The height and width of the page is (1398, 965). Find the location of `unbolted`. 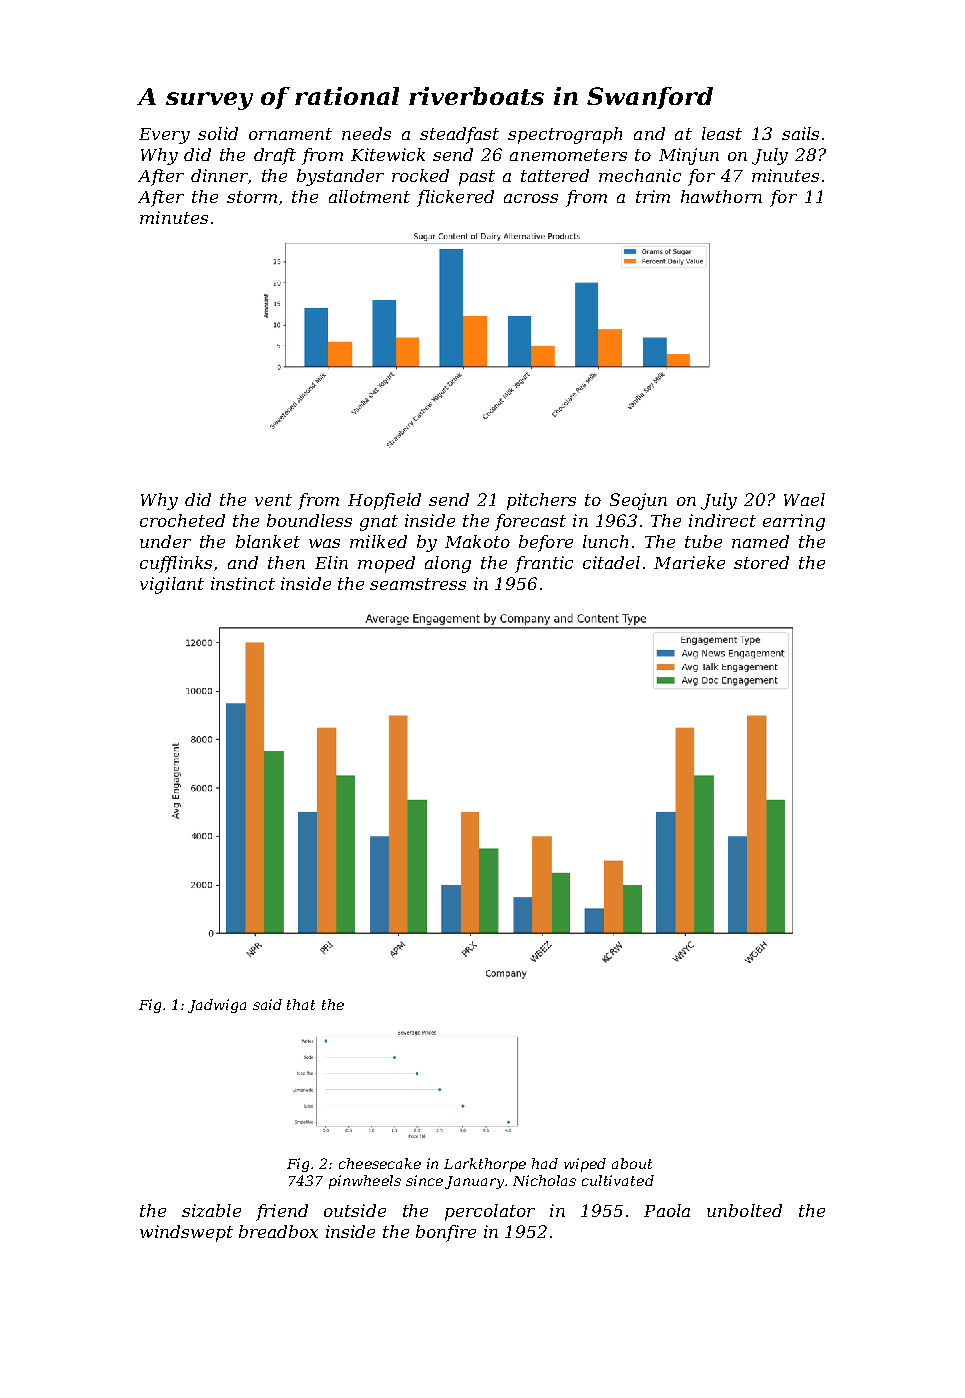

unbolted is located at coordinates (744, 1210).
